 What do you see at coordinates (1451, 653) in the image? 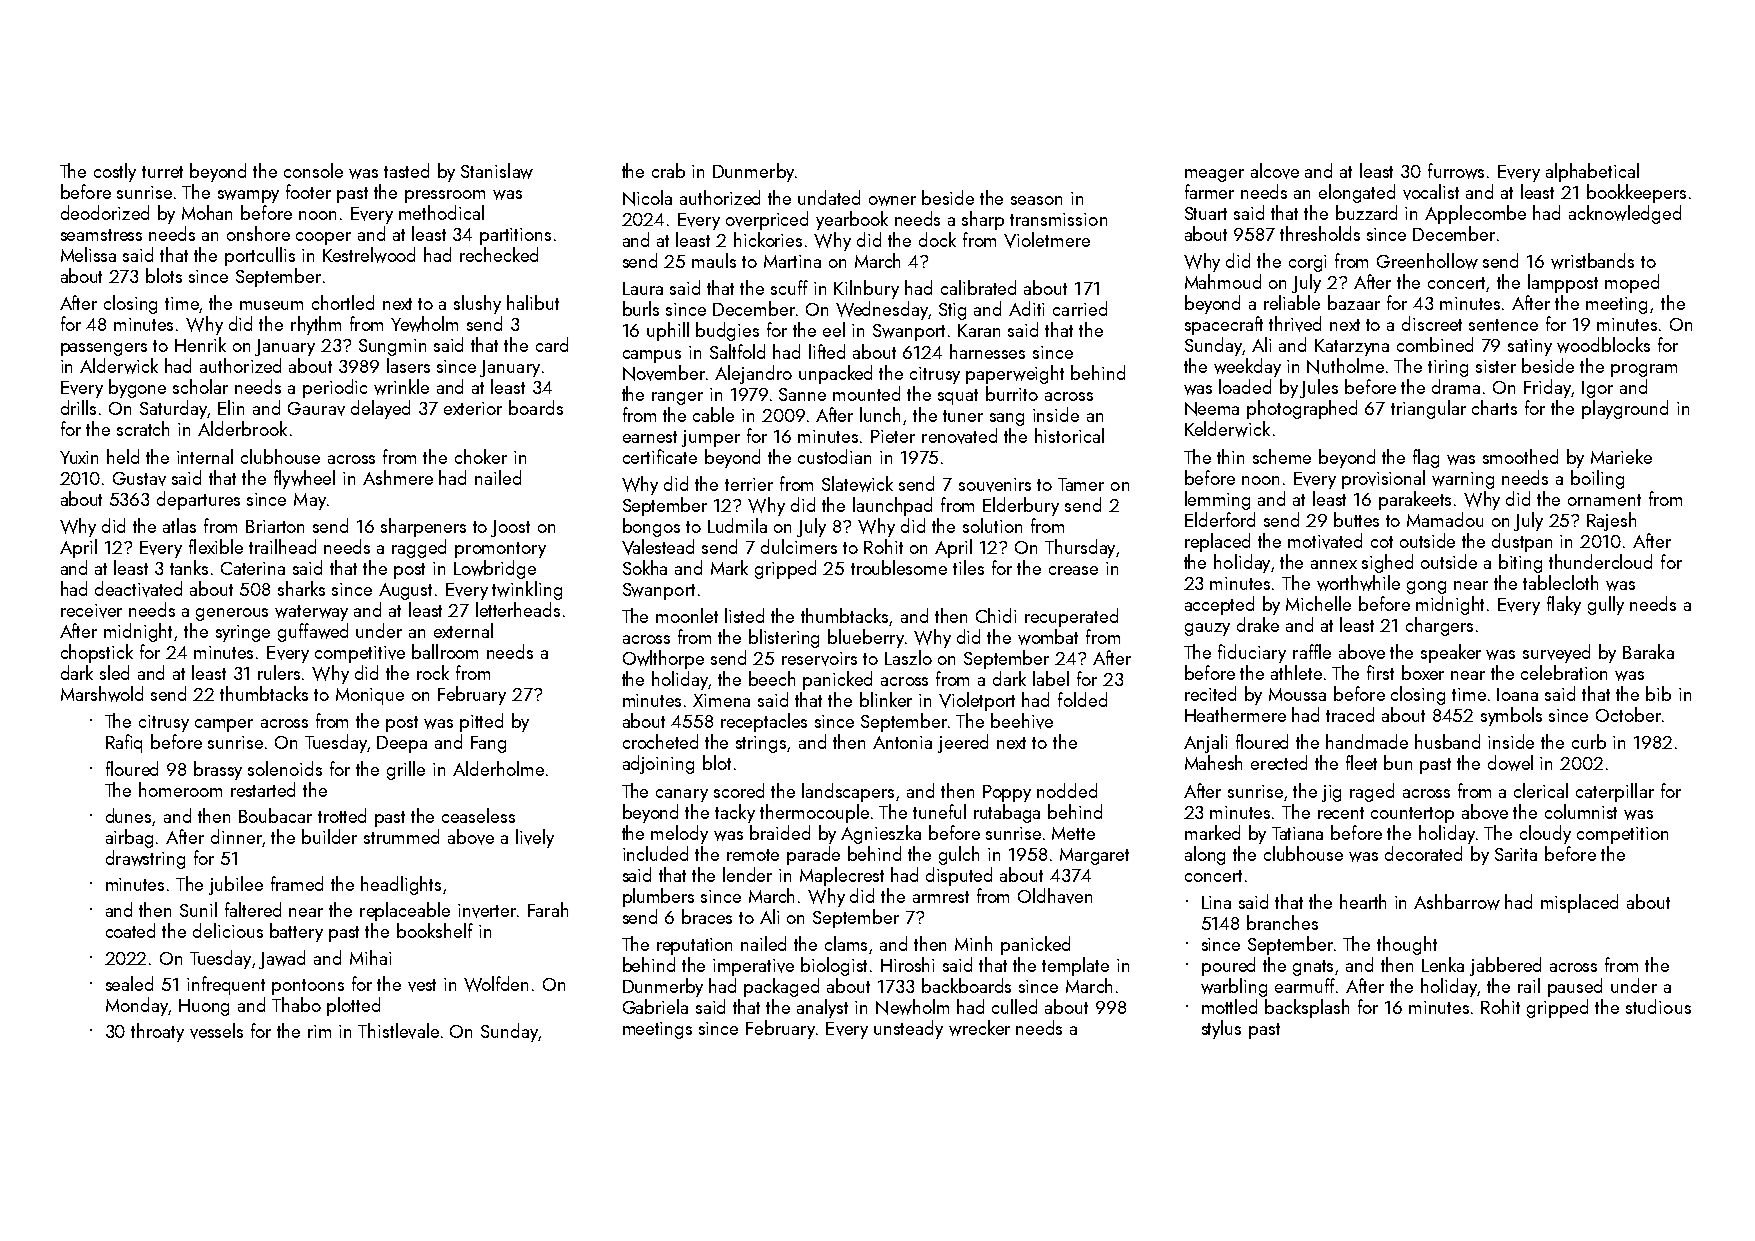
I see `speaker` at bounding box center [1451, 653].
